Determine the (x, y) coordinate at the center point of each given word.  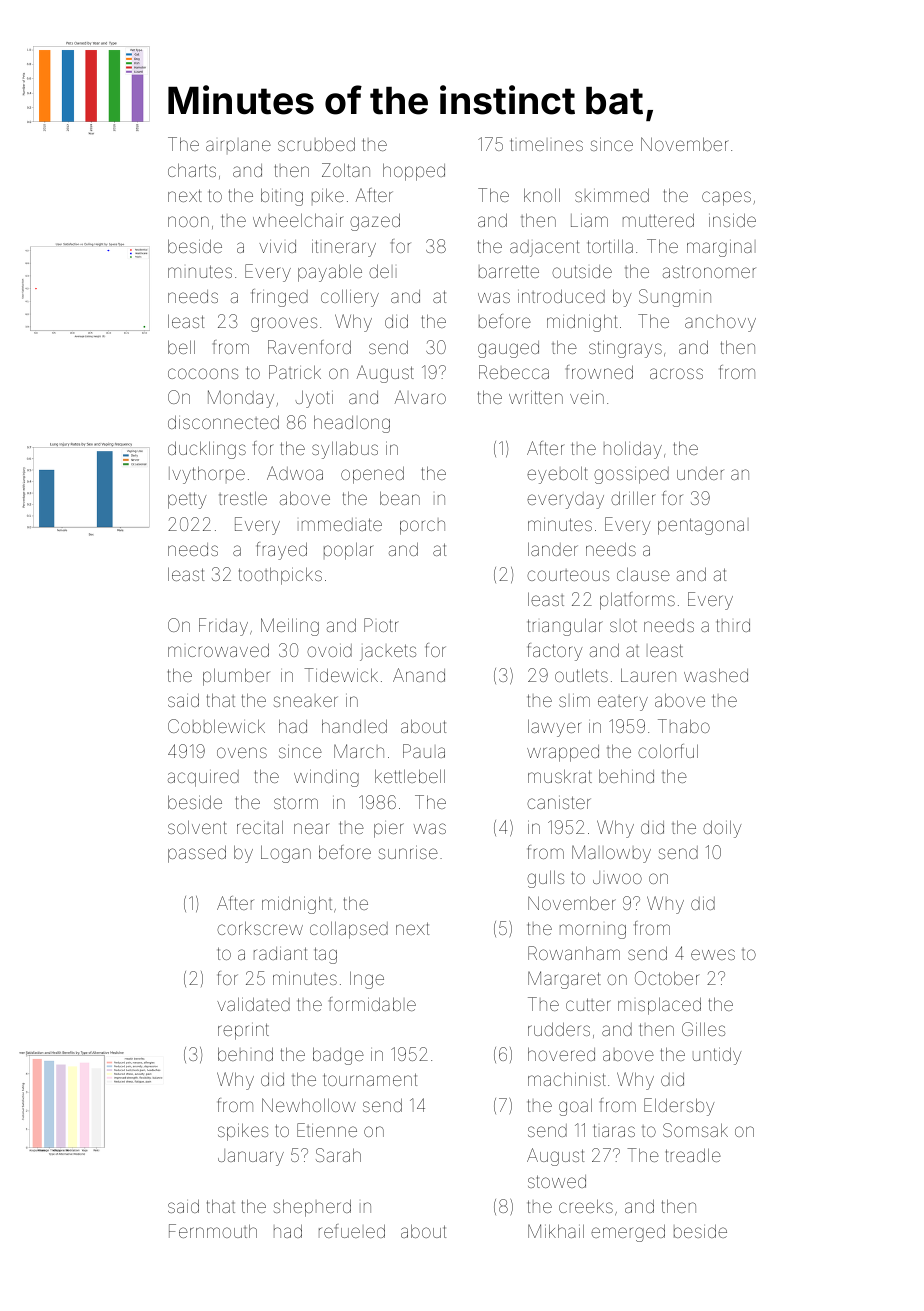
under (700, 473)
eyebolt (557, 475)
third (733, 625)
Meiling (290, 627)
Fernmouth (213, 1231)
